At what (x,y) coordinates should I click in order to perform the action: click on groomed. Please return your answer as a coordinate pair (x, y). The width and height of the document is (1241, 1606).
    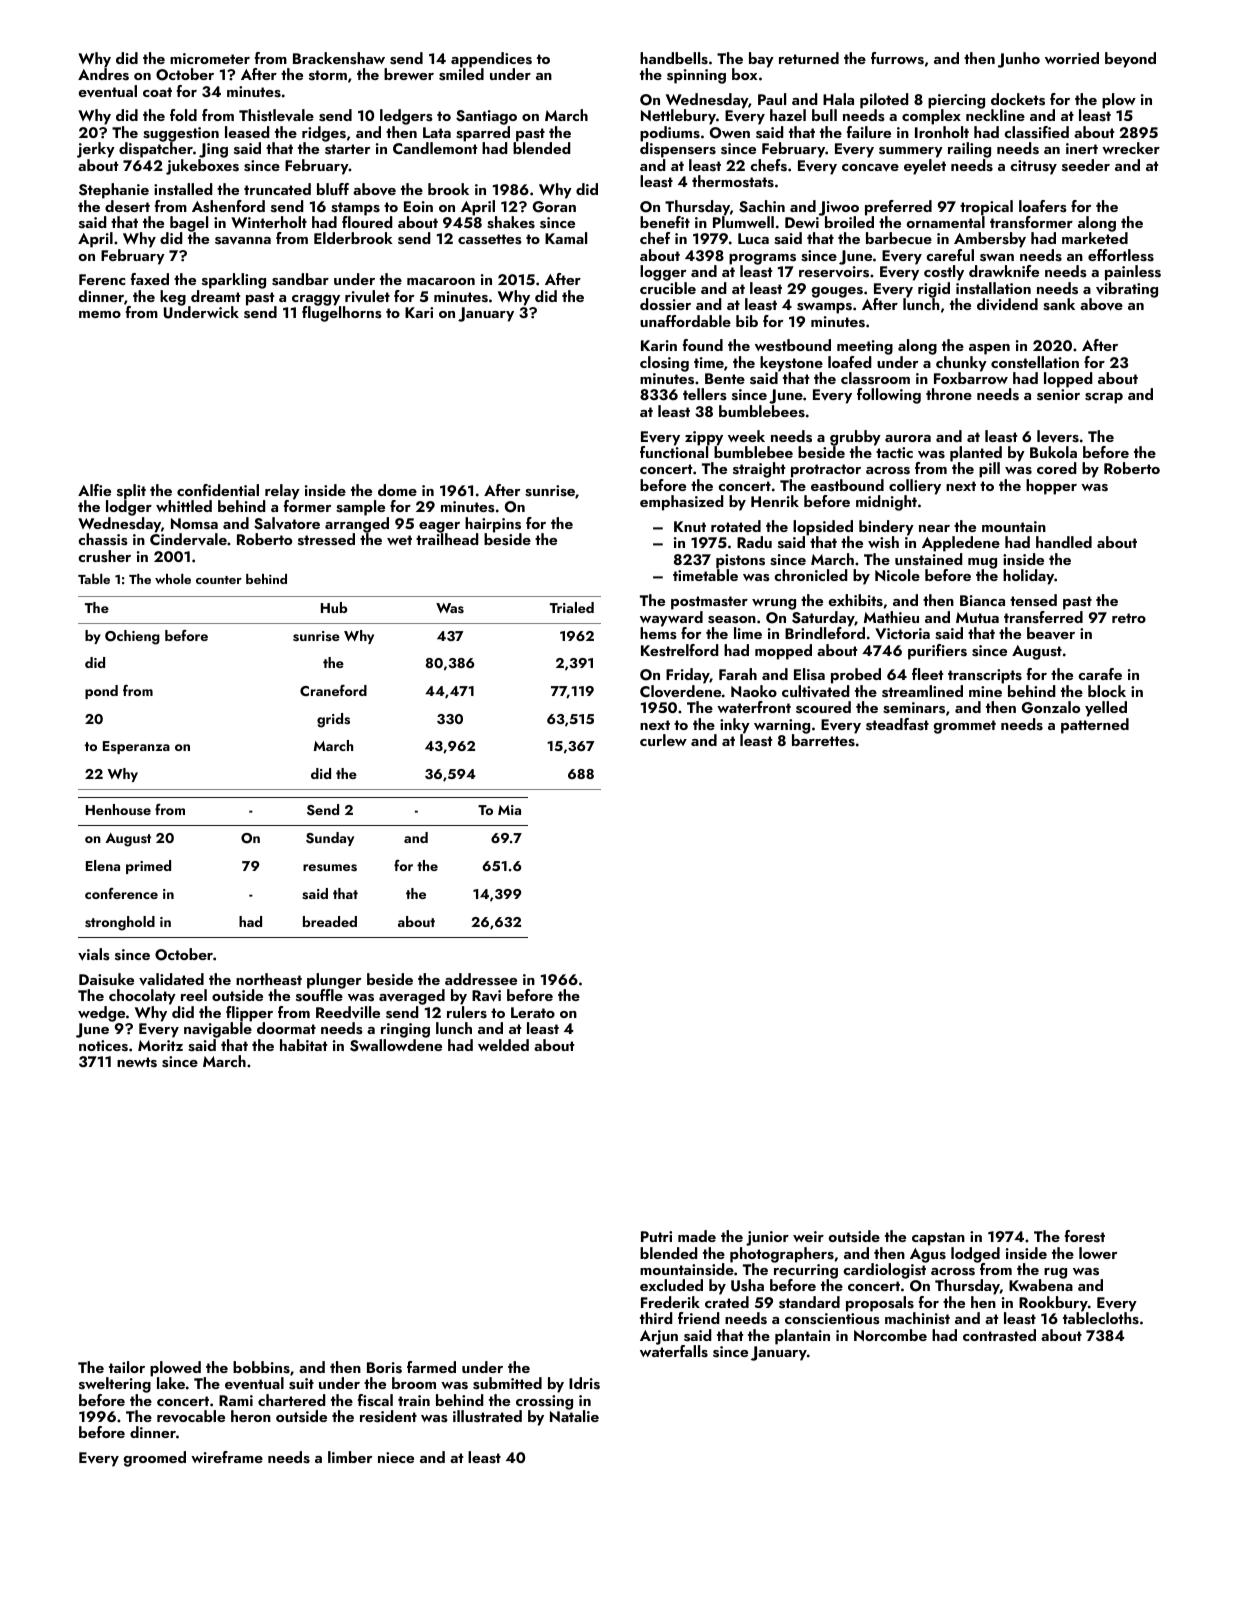
    Looking at the image, I should click on (154, 1459).
